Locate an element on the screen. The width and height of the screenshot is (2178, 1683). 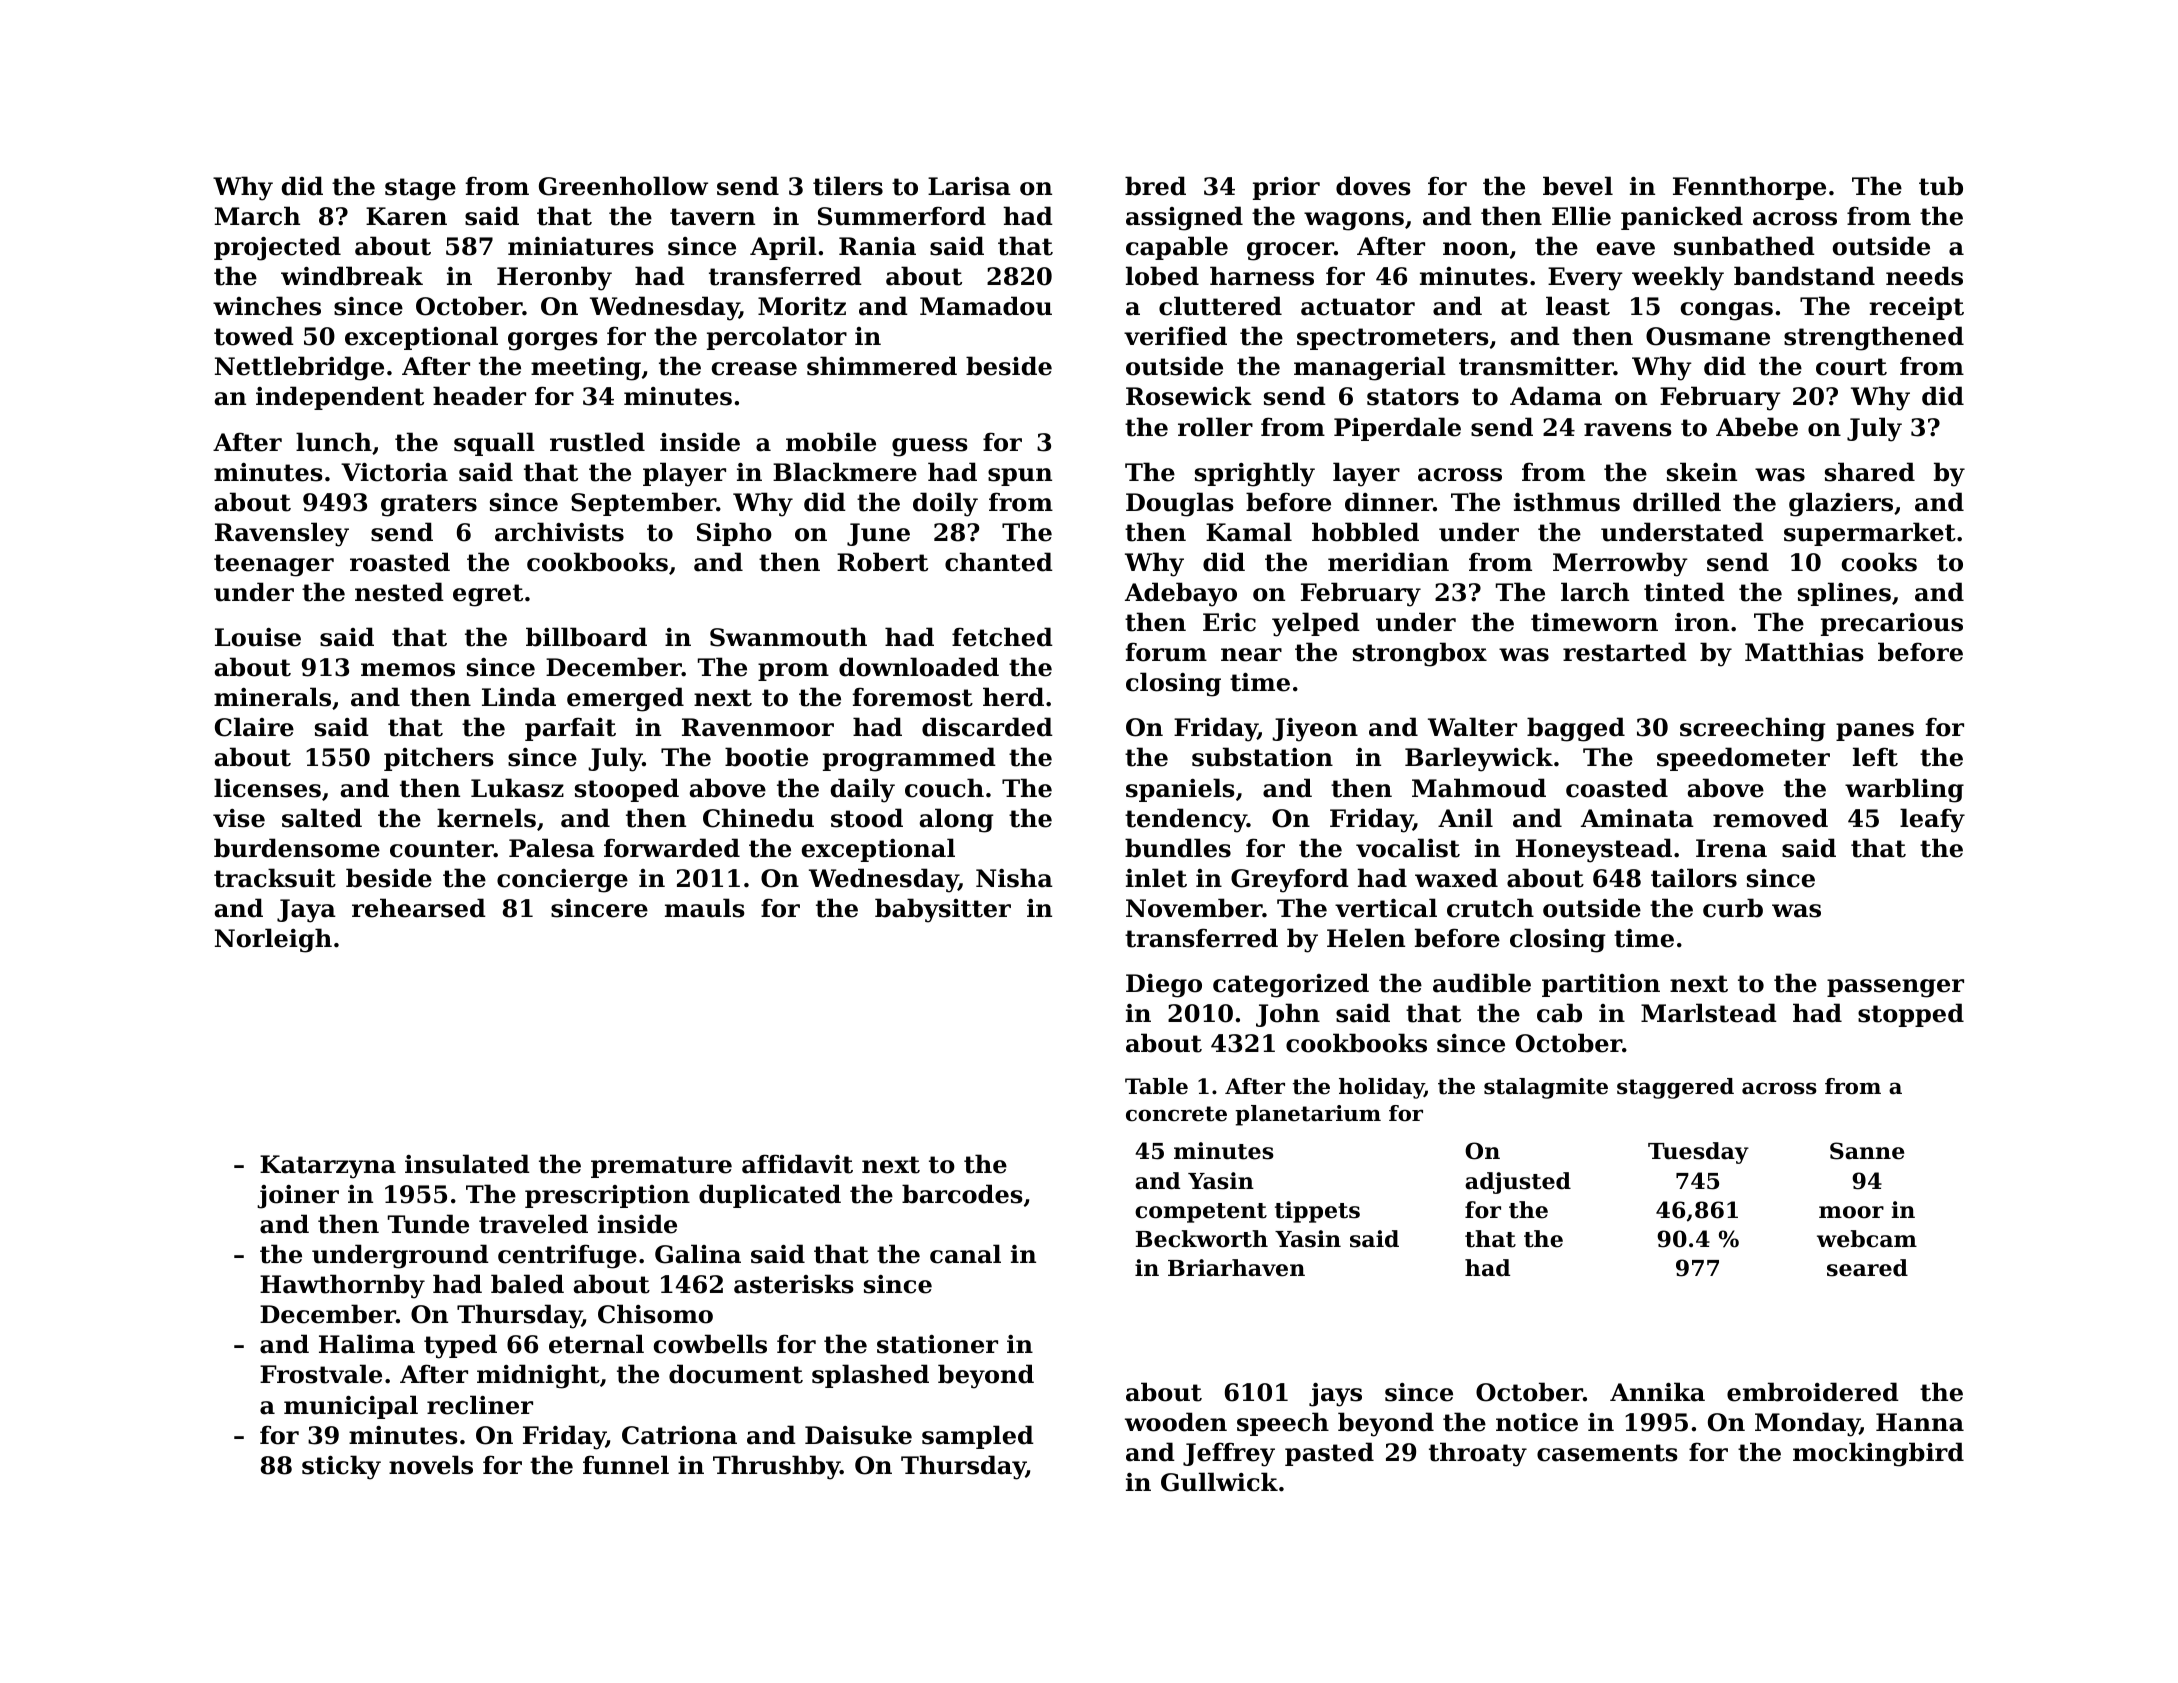
Abebe is located at coordinates (1757, 427).
